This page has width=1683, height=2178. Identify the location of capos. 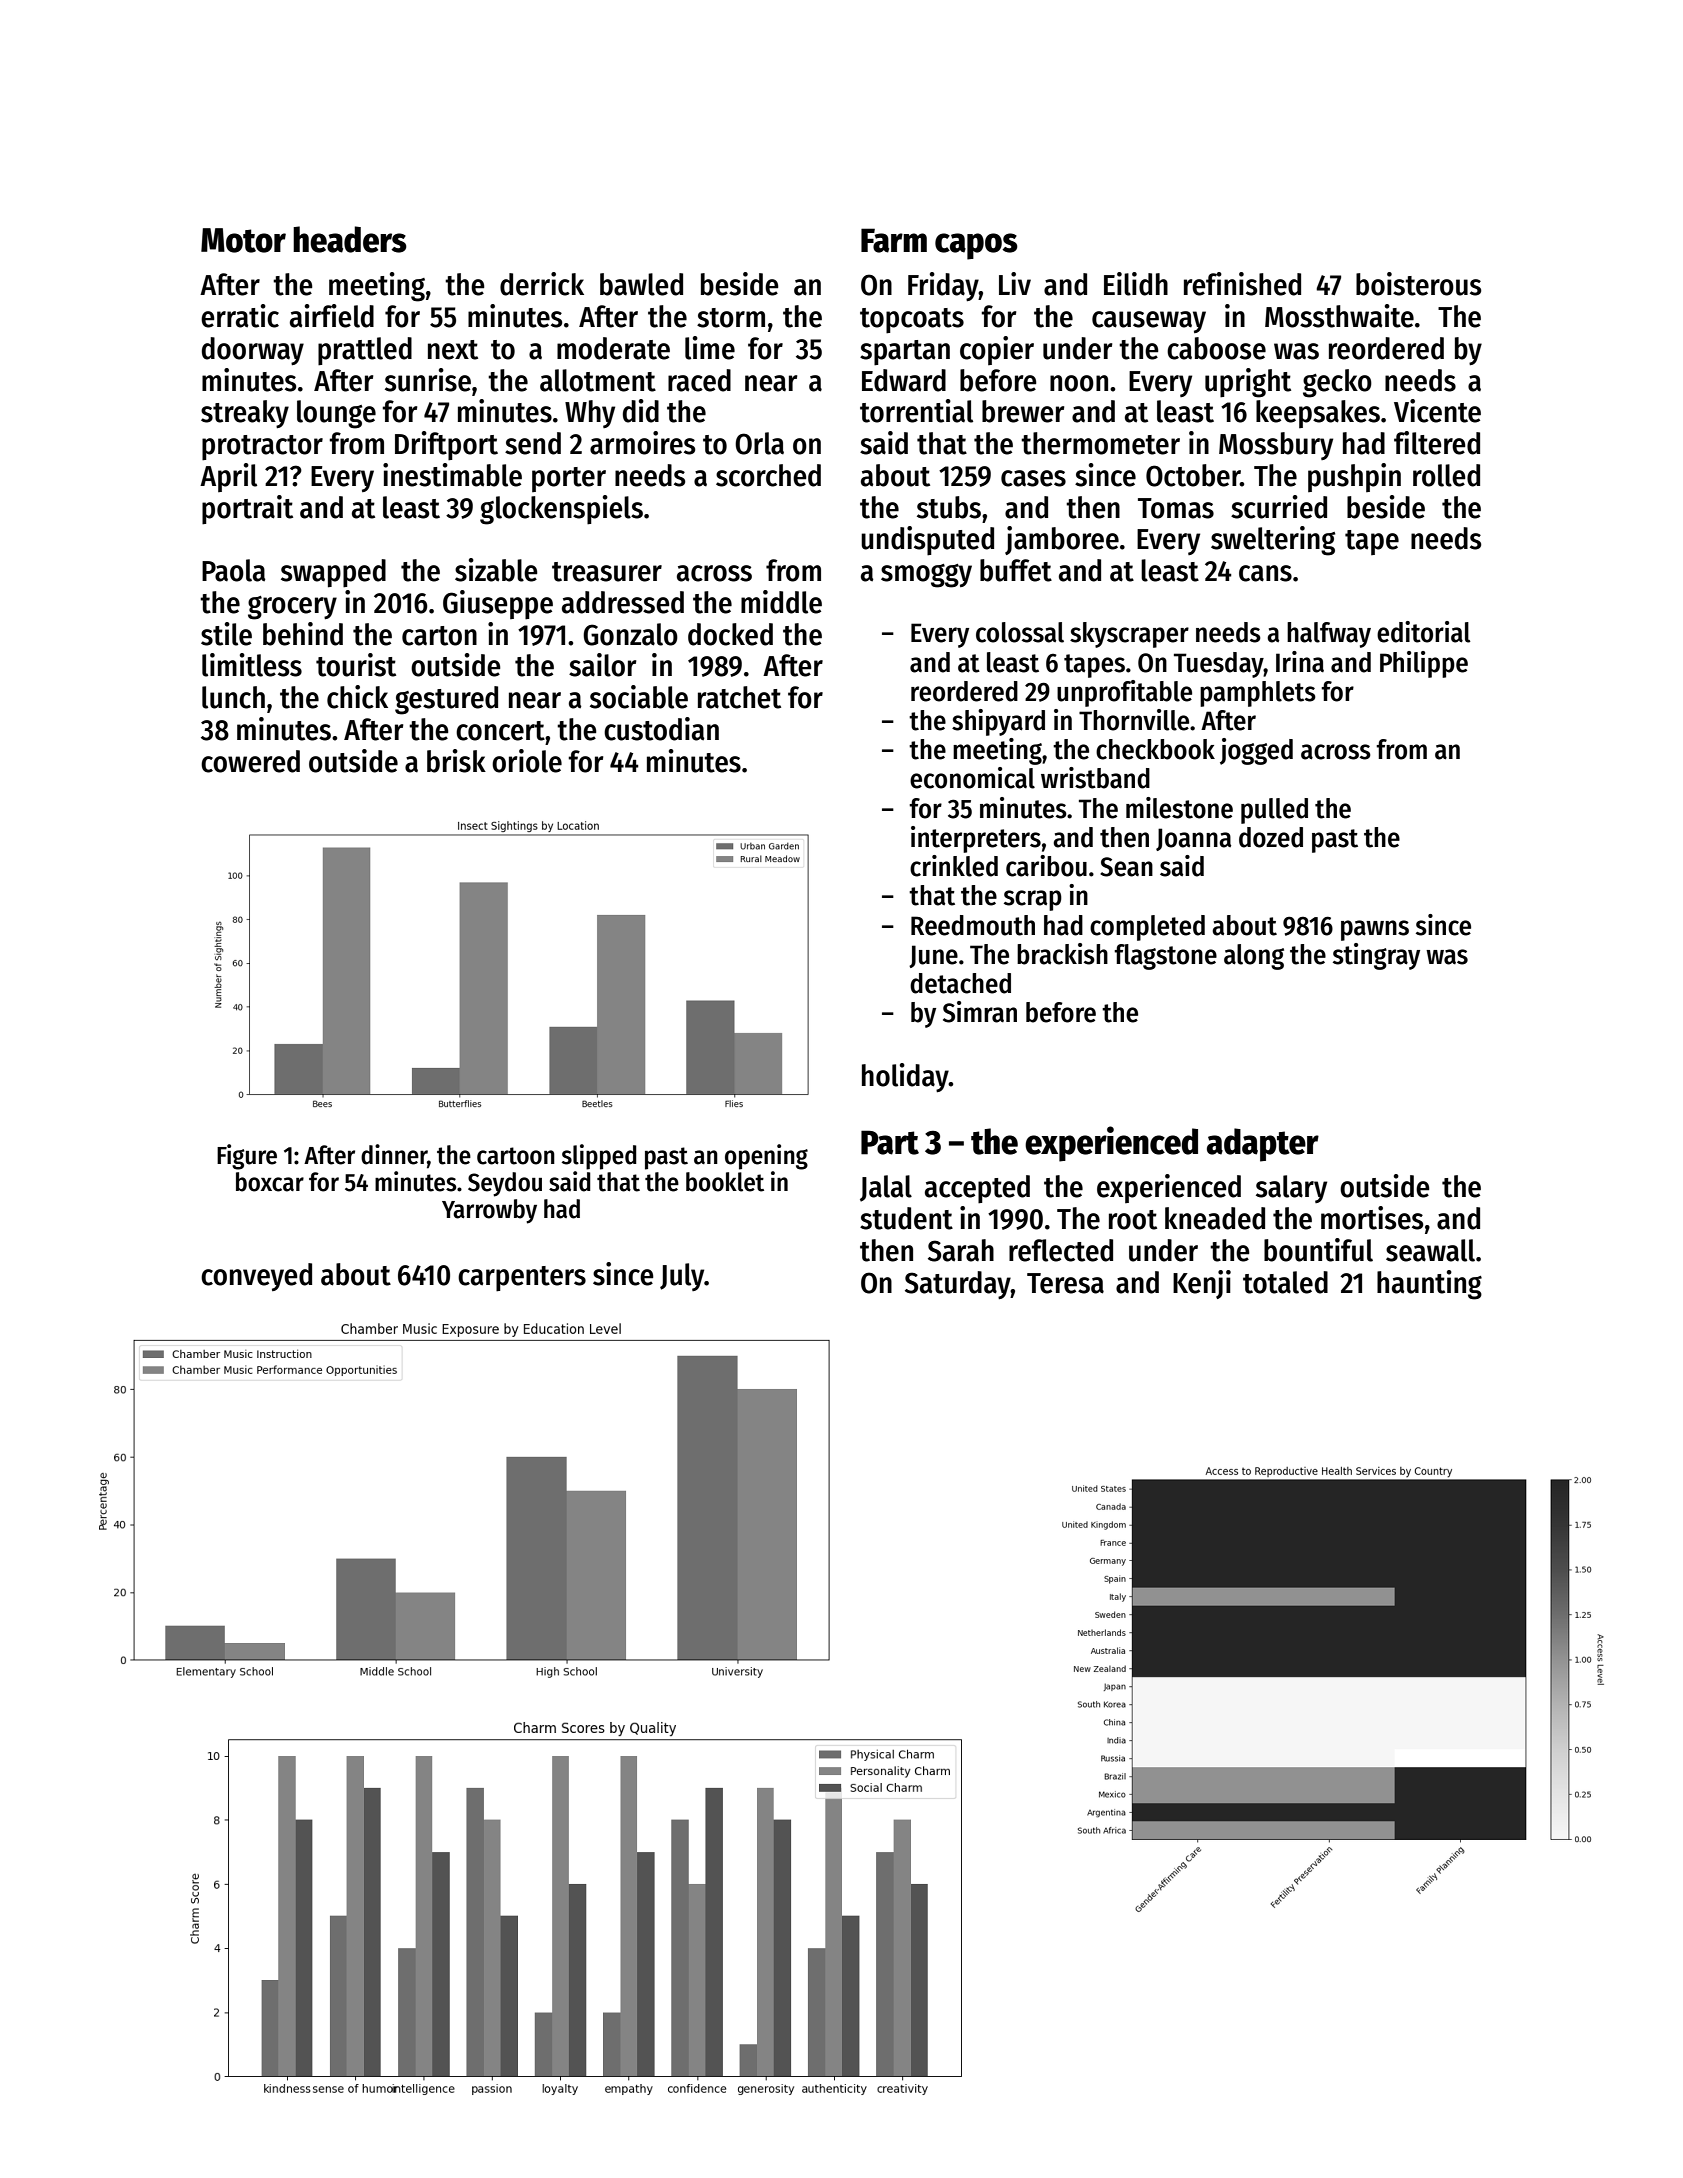
(976, 246).
